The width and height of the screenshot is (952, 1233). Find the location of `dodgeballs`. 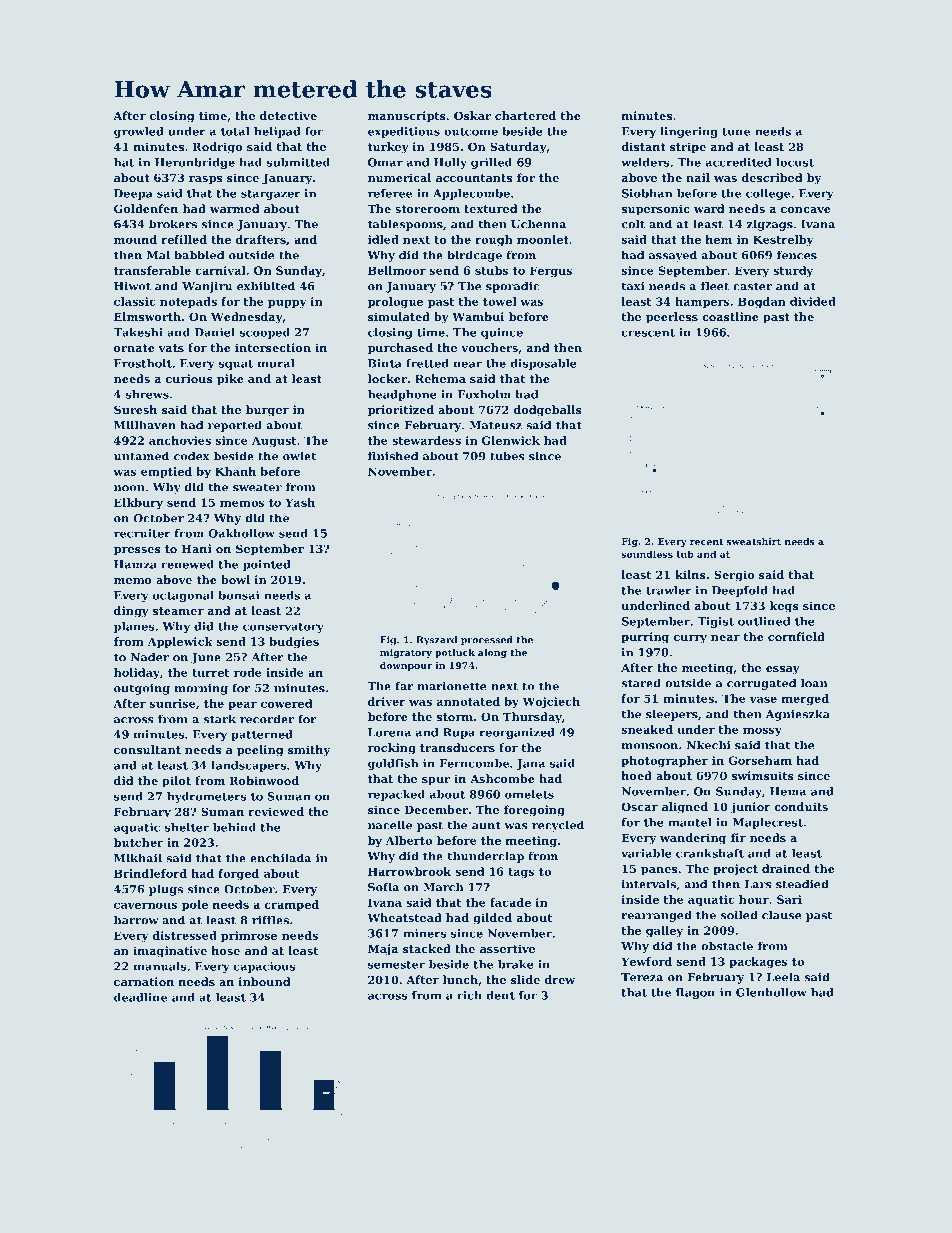

dodgeballs is located at coordinates (547, 411).
